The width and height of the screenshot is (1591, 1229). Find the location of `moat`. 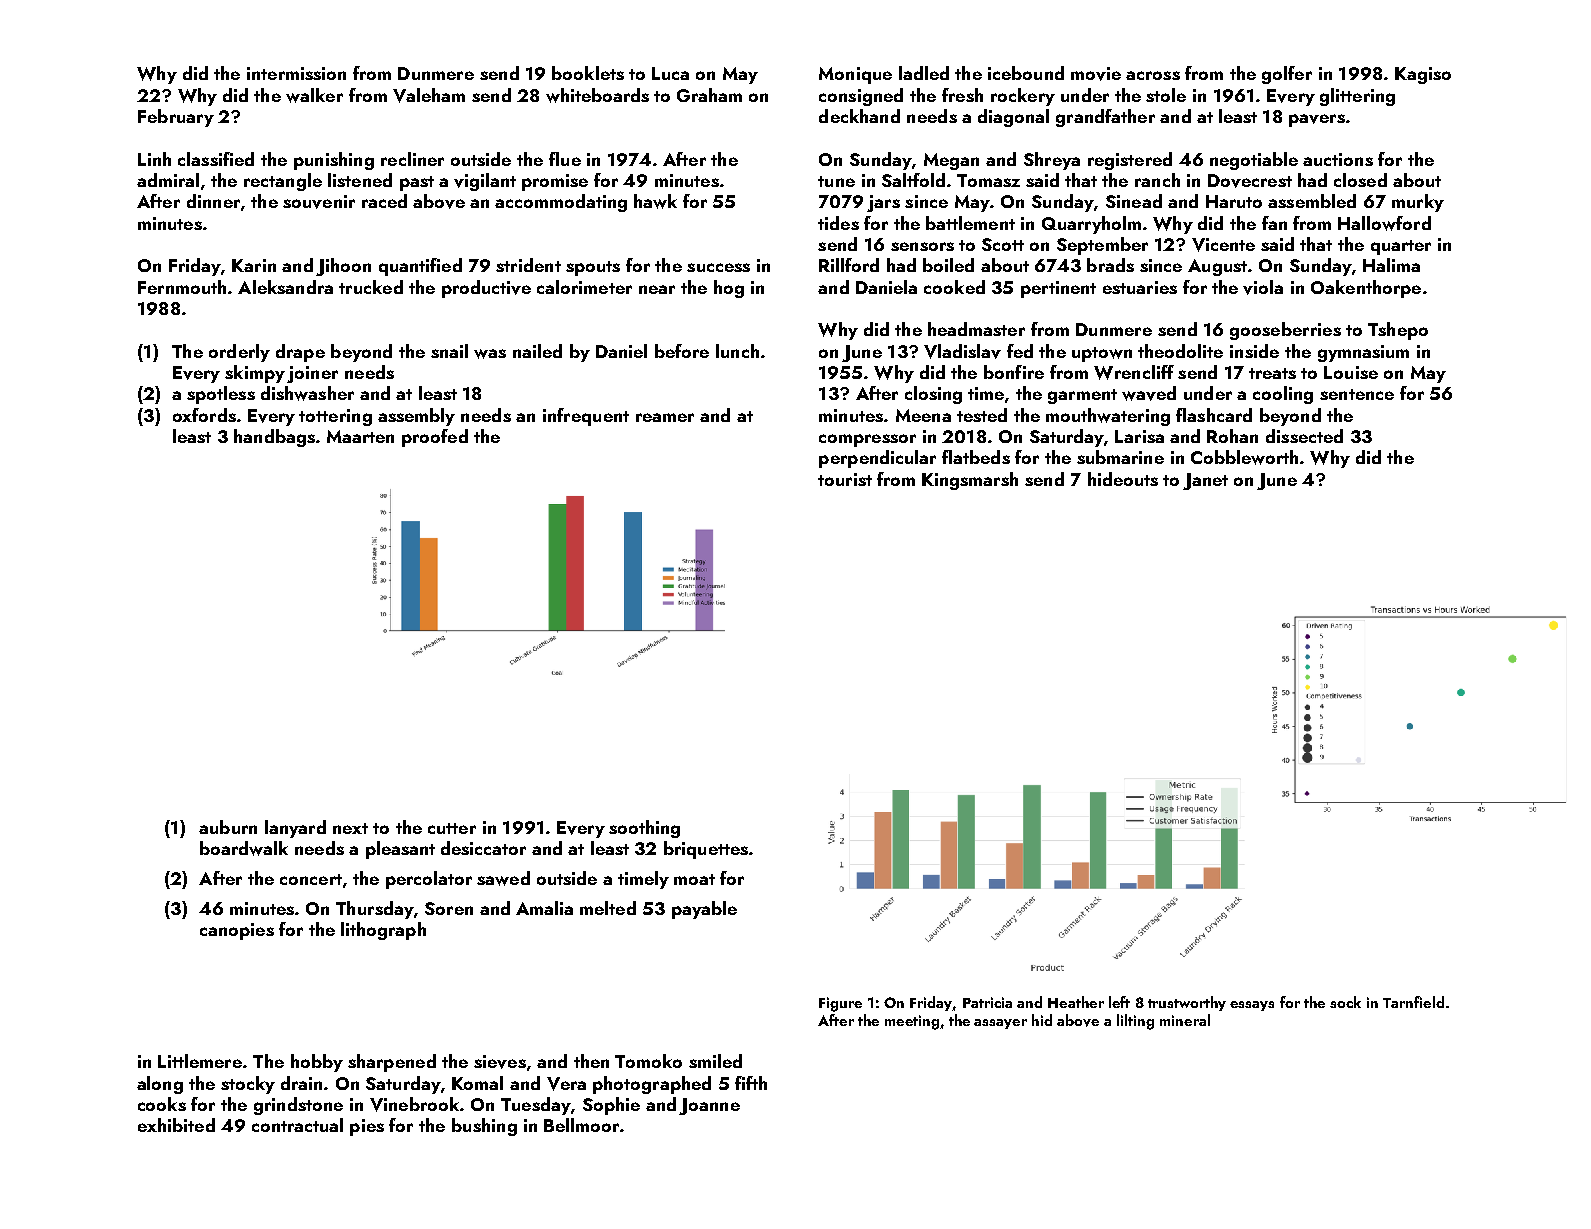

moat is located at coordinates (694, 879).
